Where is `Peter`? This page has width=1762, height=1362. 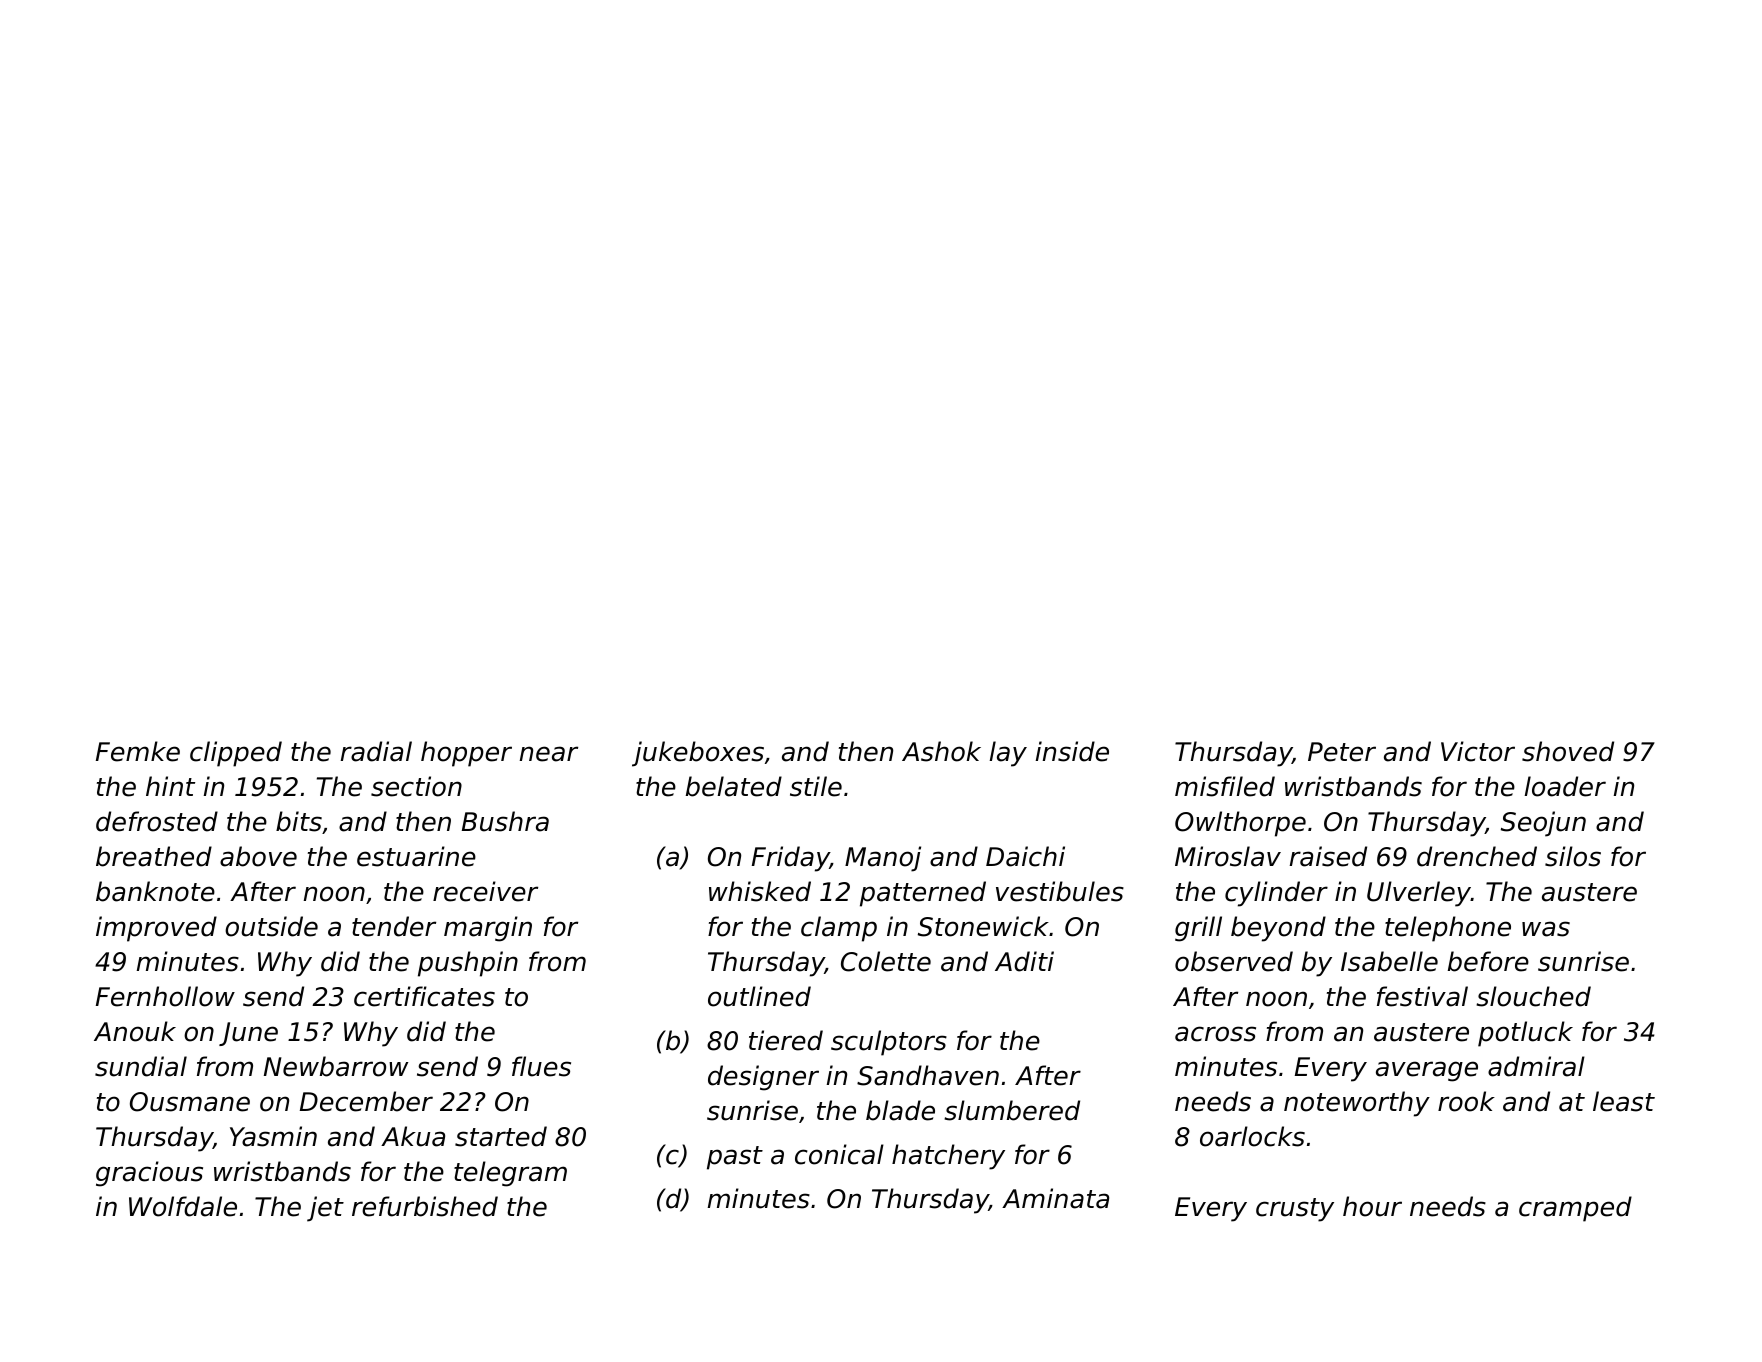
Peter is located at coordinates (1342, 752).
